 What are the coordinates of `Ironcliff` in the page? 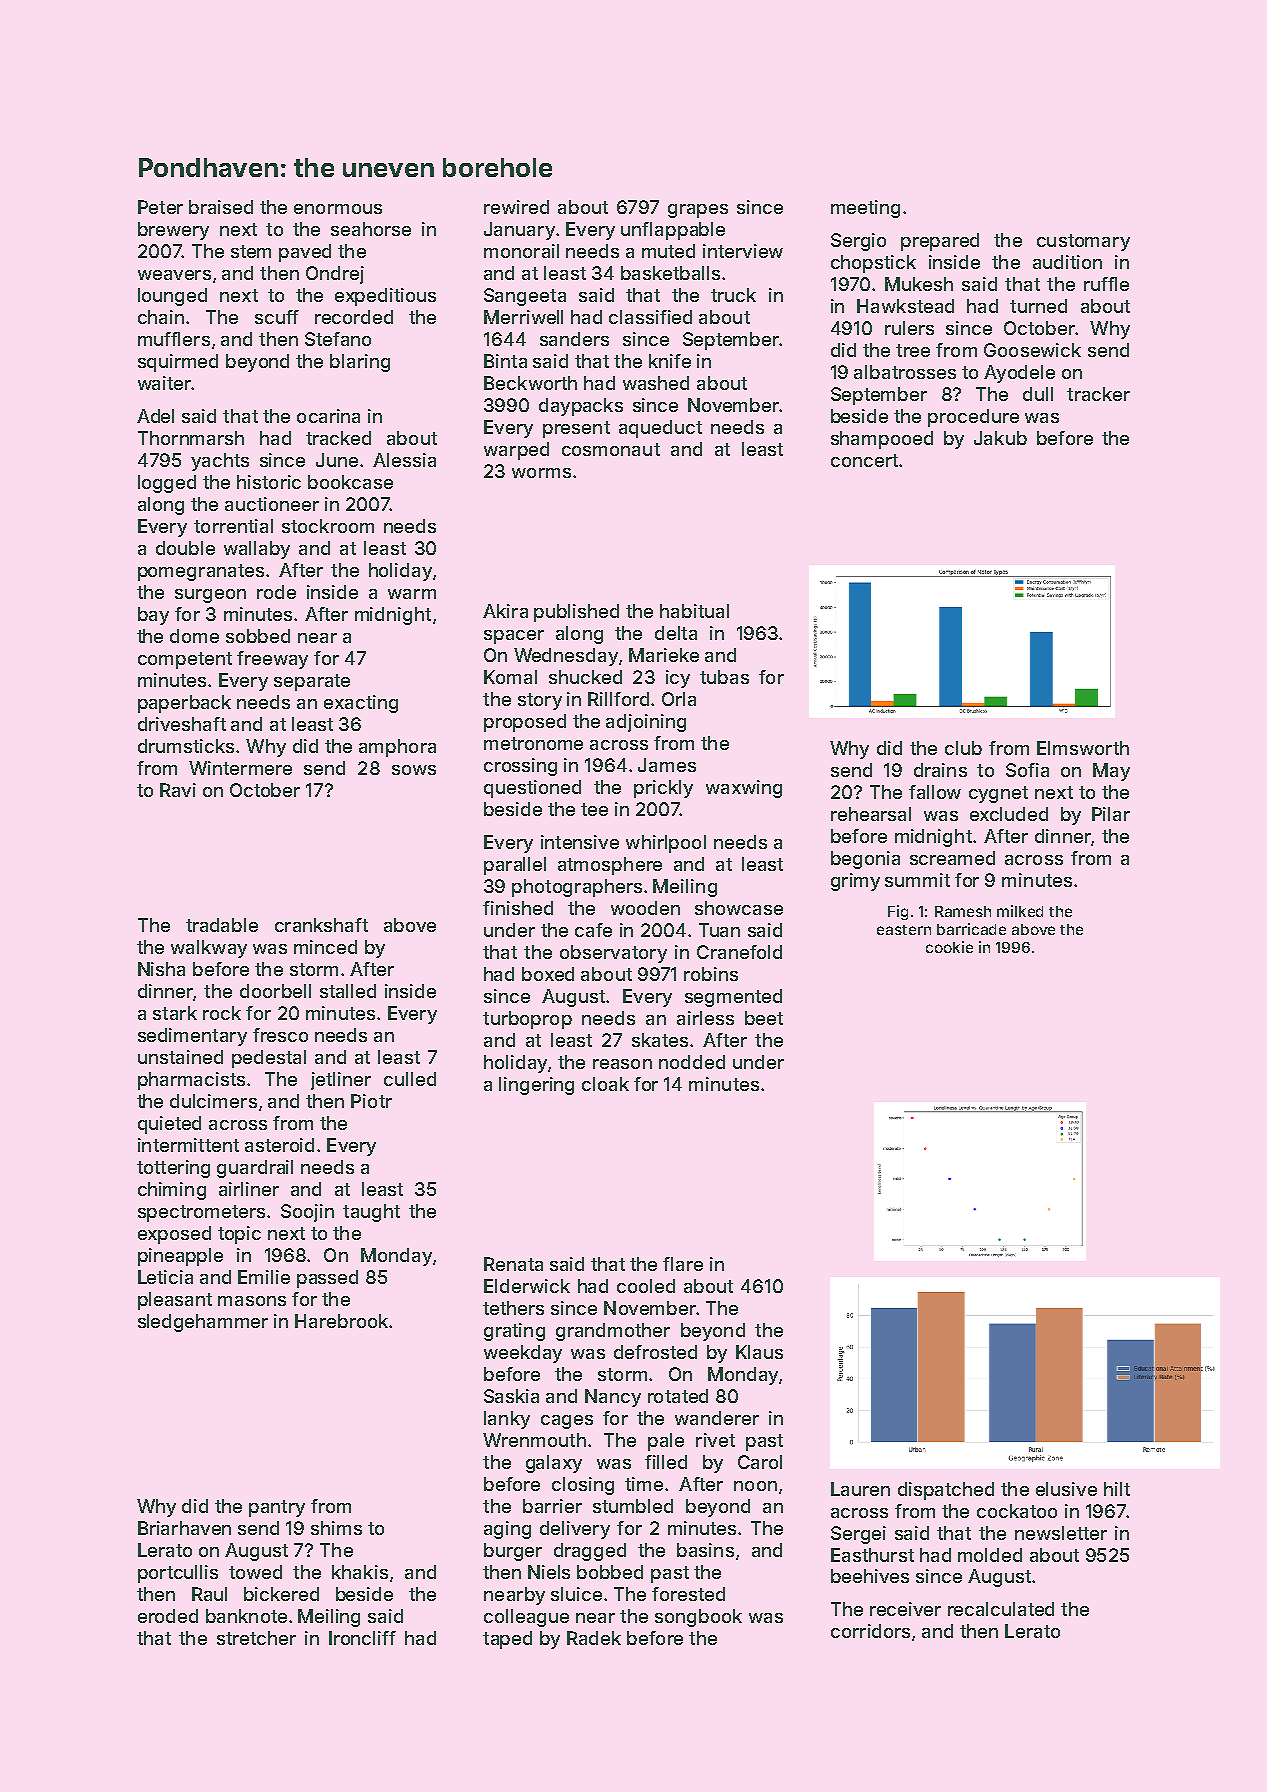 It's located at (362, 1638).
